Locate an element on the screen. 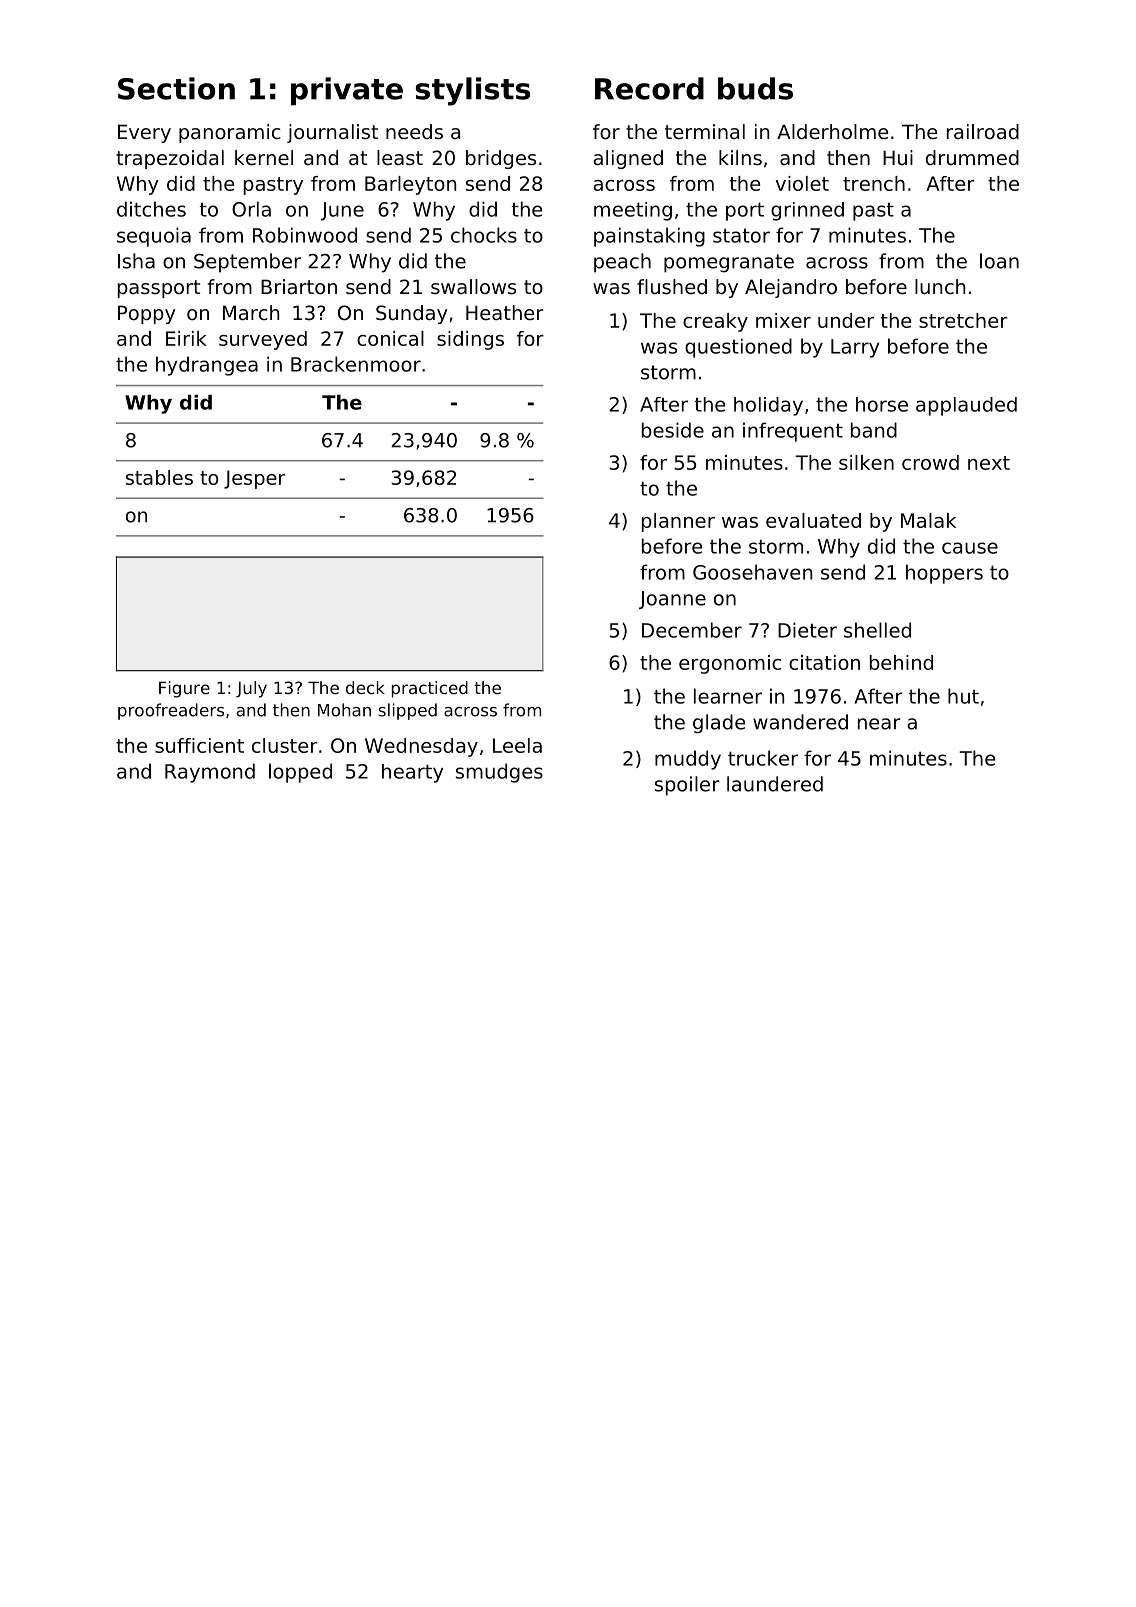 The image size is (1136, 1607). Section is located at coordinates (176, 88).
